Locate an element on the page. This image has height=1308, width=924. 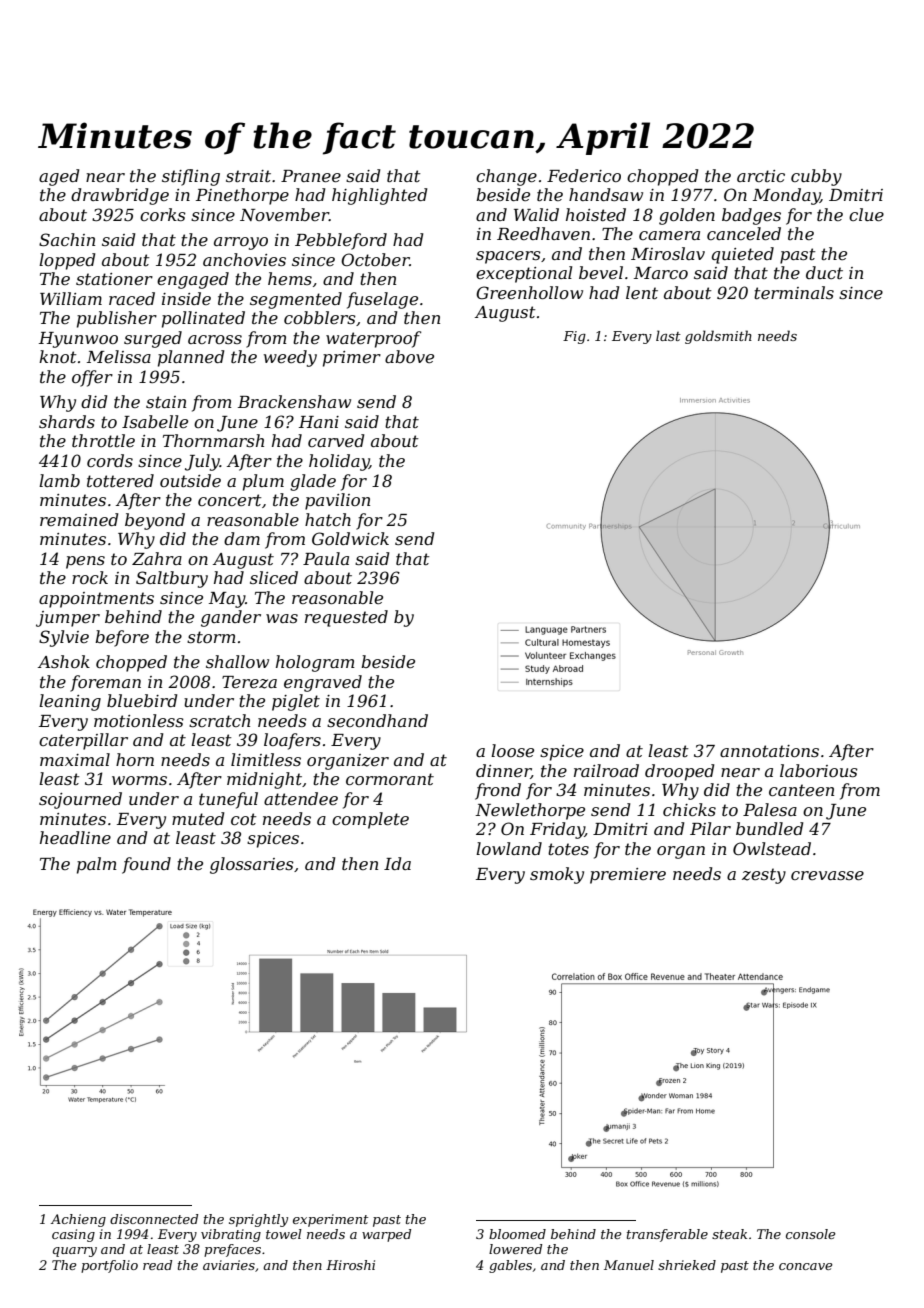
Goldwick is located at coordinates (350, 538).
